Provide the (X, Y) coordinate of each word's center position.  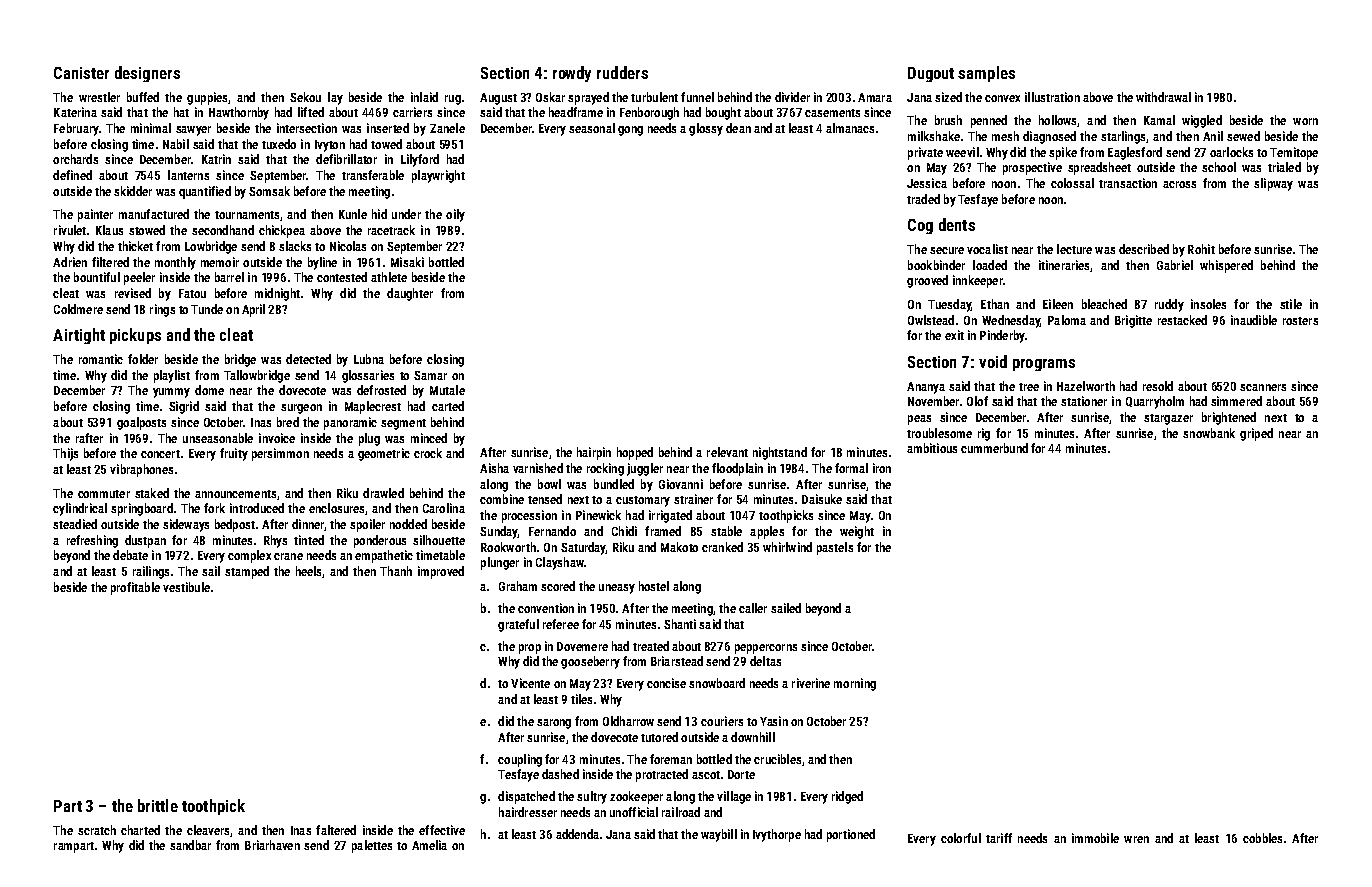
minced (429, 438)
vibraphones (141, 470)
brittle (158, 805)
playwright (438, 176)
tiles (581, 699)
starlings (1123, 137)
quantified (205, 192)
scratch (97, 830)
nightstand (780, 453)
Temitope (1294, 153)
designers (147, 74)
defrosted (381, 390)
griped (1256, 434)
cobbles (1262, 838)
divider (792, 97)
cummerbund (994, 448)
